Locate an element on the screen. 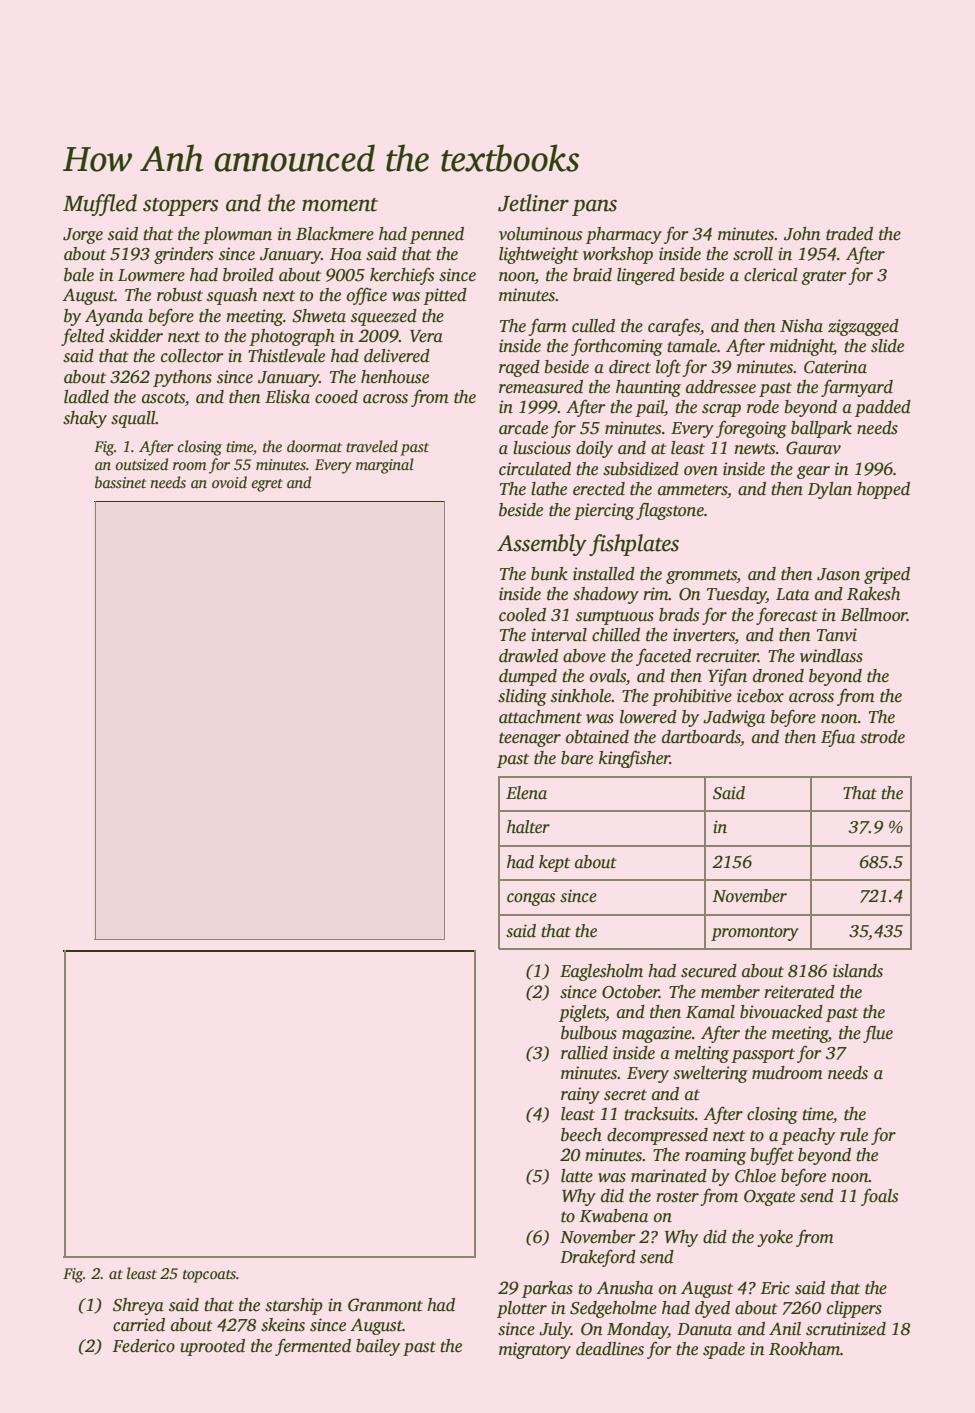  scrap is located at coordinates (721, 410).
